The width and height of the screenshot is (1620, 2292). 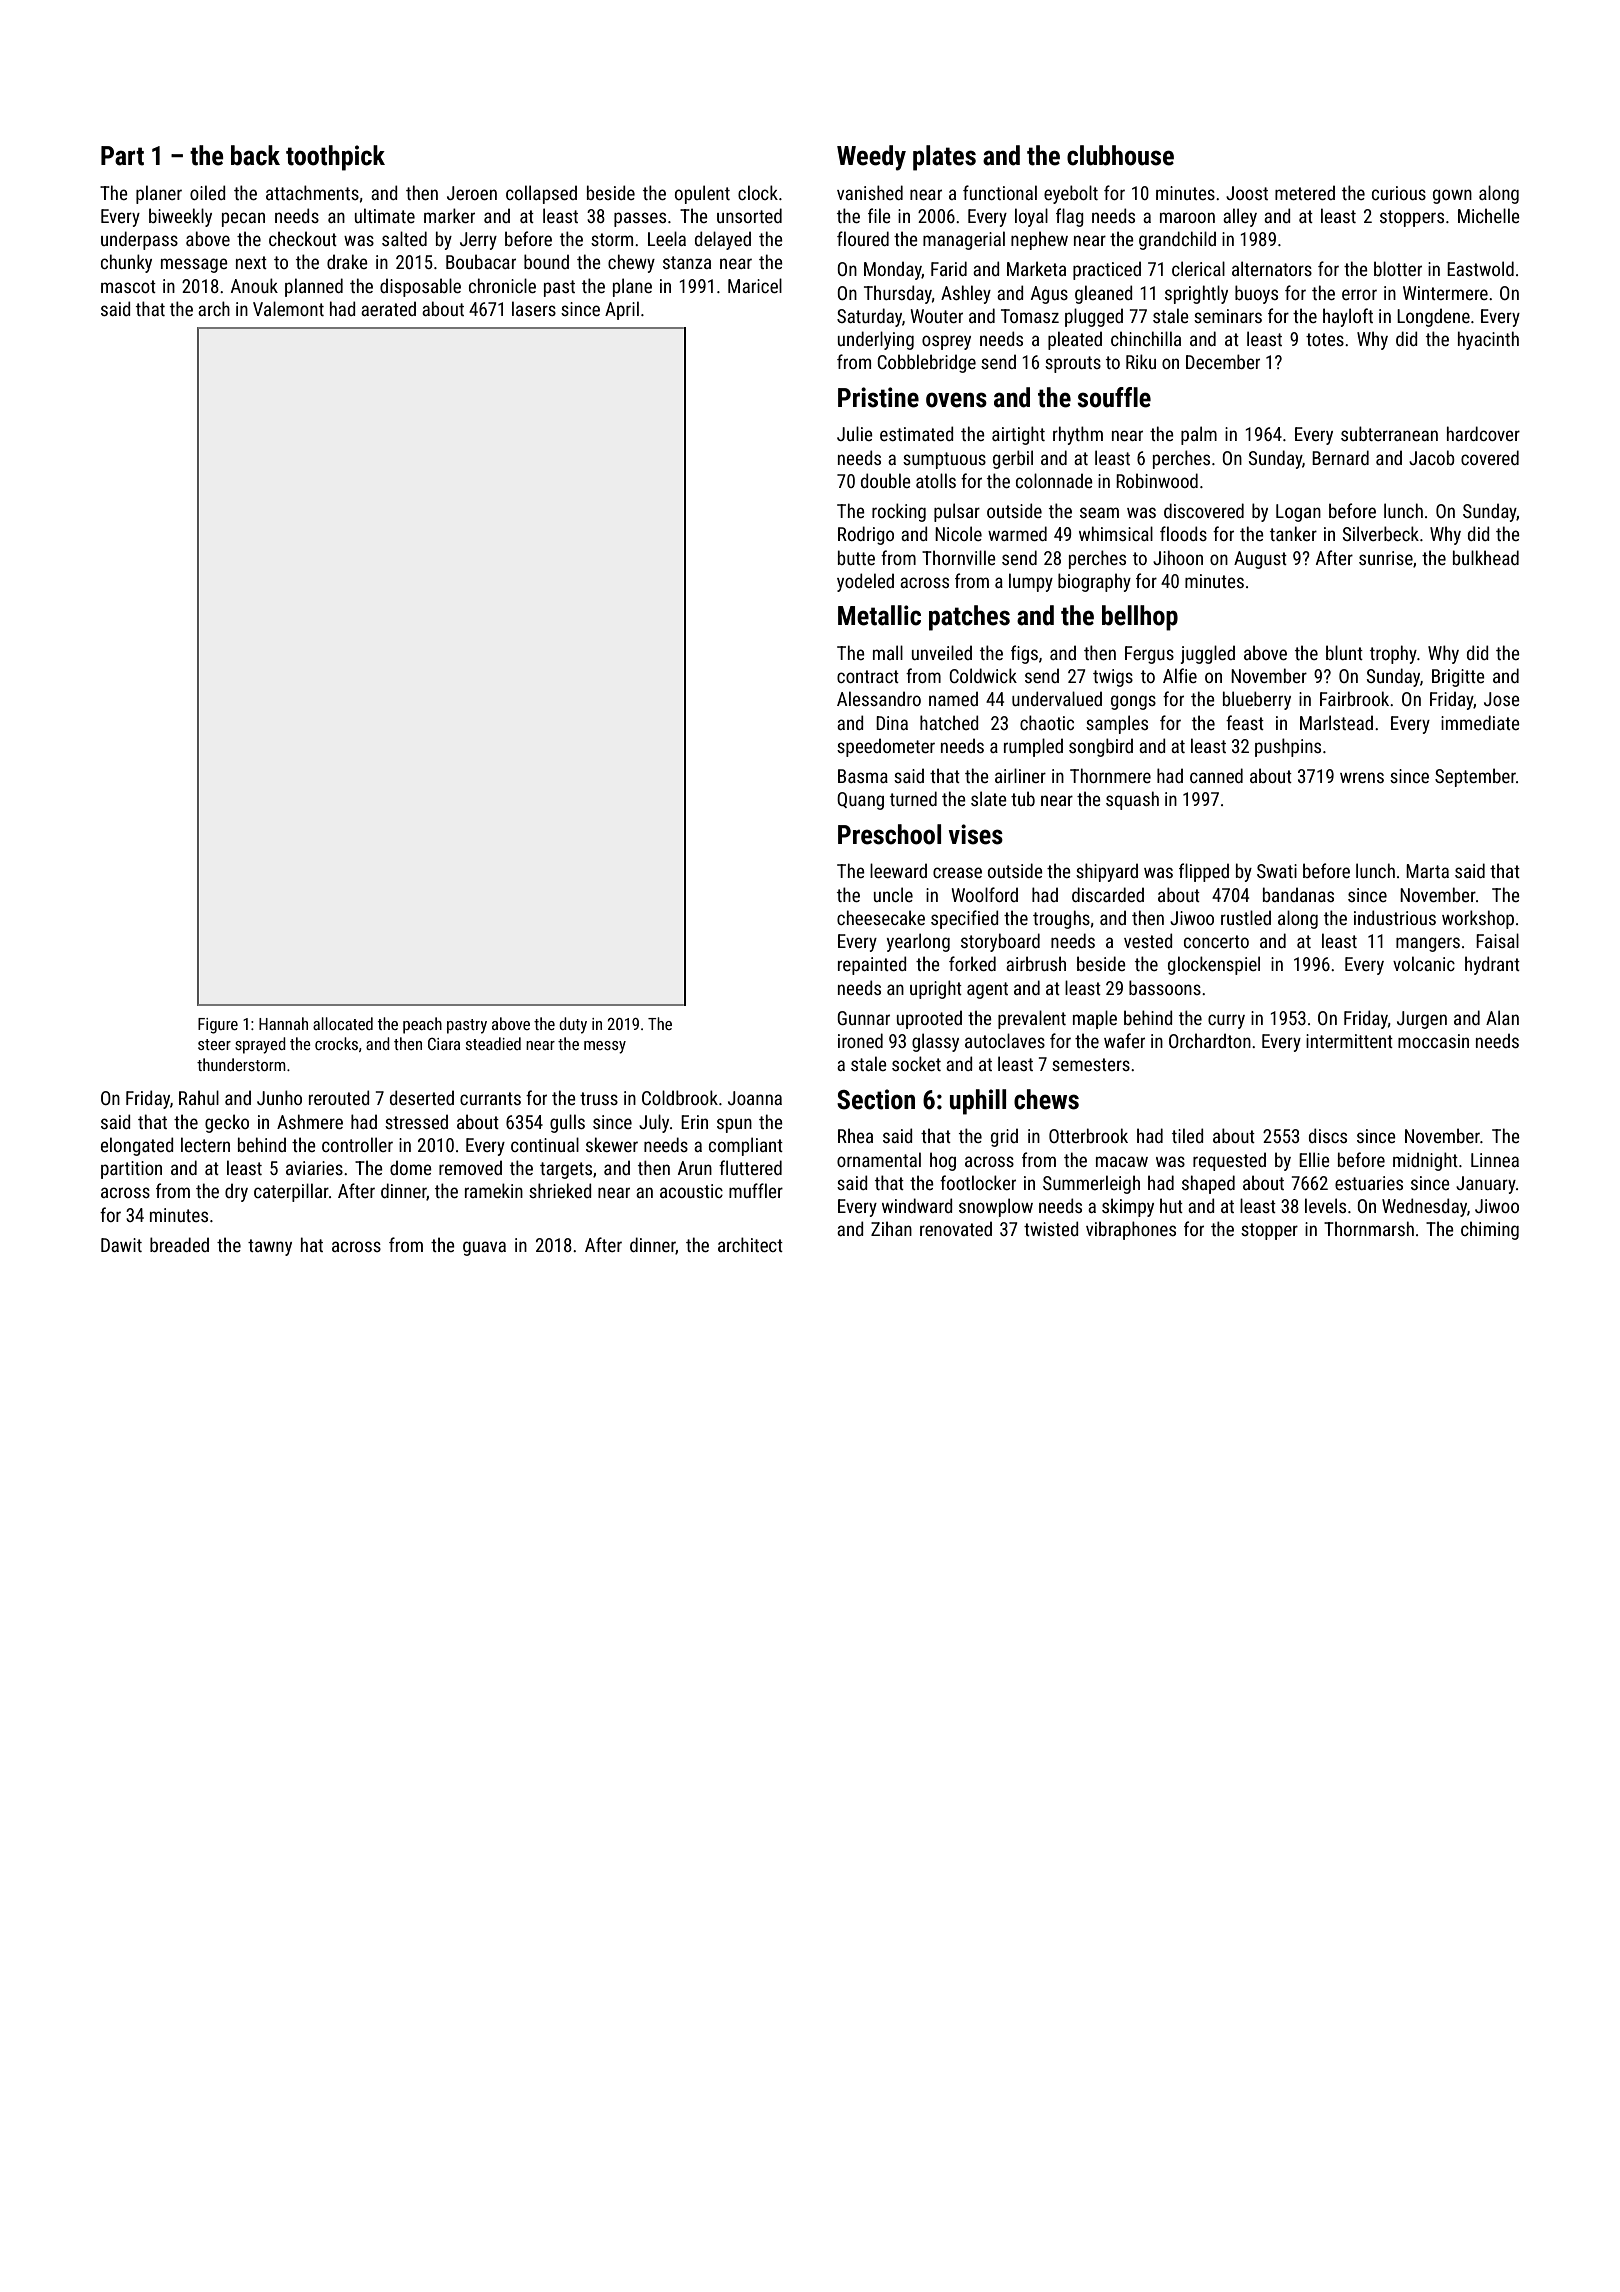 What do you see at coordinates (1240, 217) in the screenshot?
I see `alley` at bounding box center [1240, 217].
